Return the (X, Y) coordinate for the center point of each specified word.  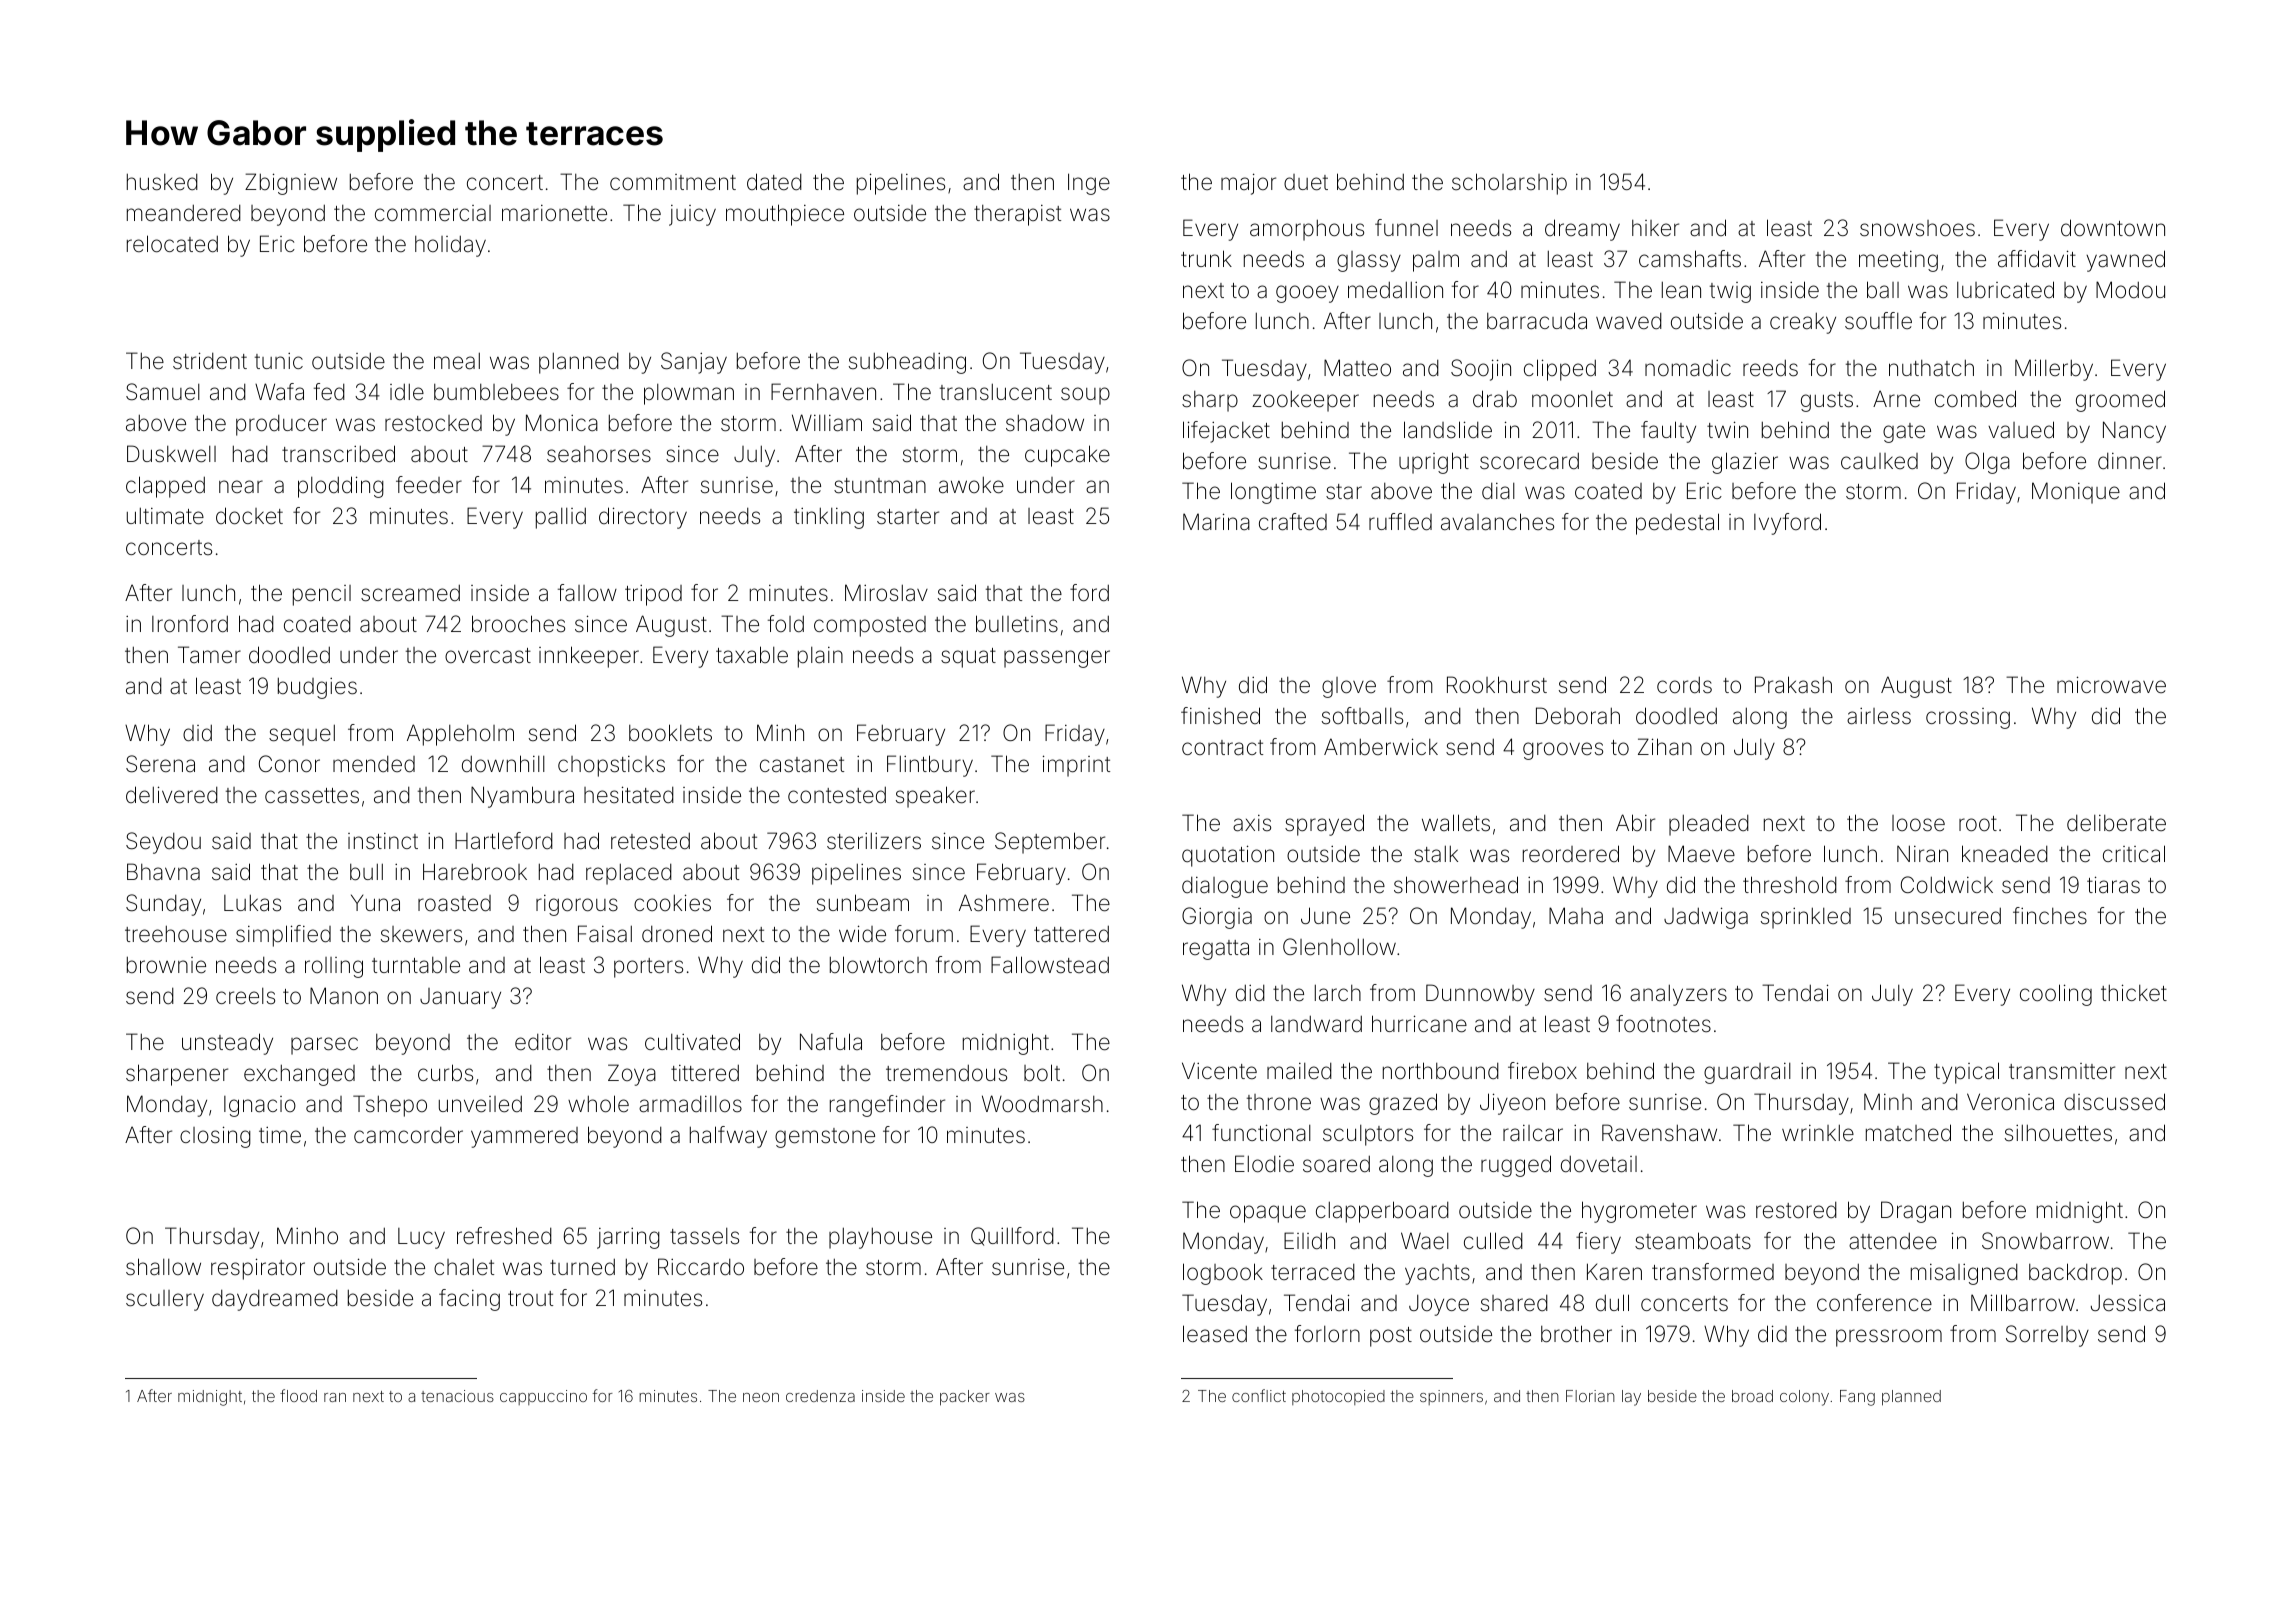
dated (774, 181)
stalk (1436, 854)
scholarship (1509, 184)
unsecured (1948, 916)
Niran (1922, 853)
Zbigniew (291, 184)
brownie (166, 965)
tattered (1071, 934)
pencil (322, 595)
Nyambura (522, 797)
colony (1804, 1398)
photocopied (1338, 1397)
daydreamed (275, 1300)
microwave (2111, 685)
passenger (1057, 659)
